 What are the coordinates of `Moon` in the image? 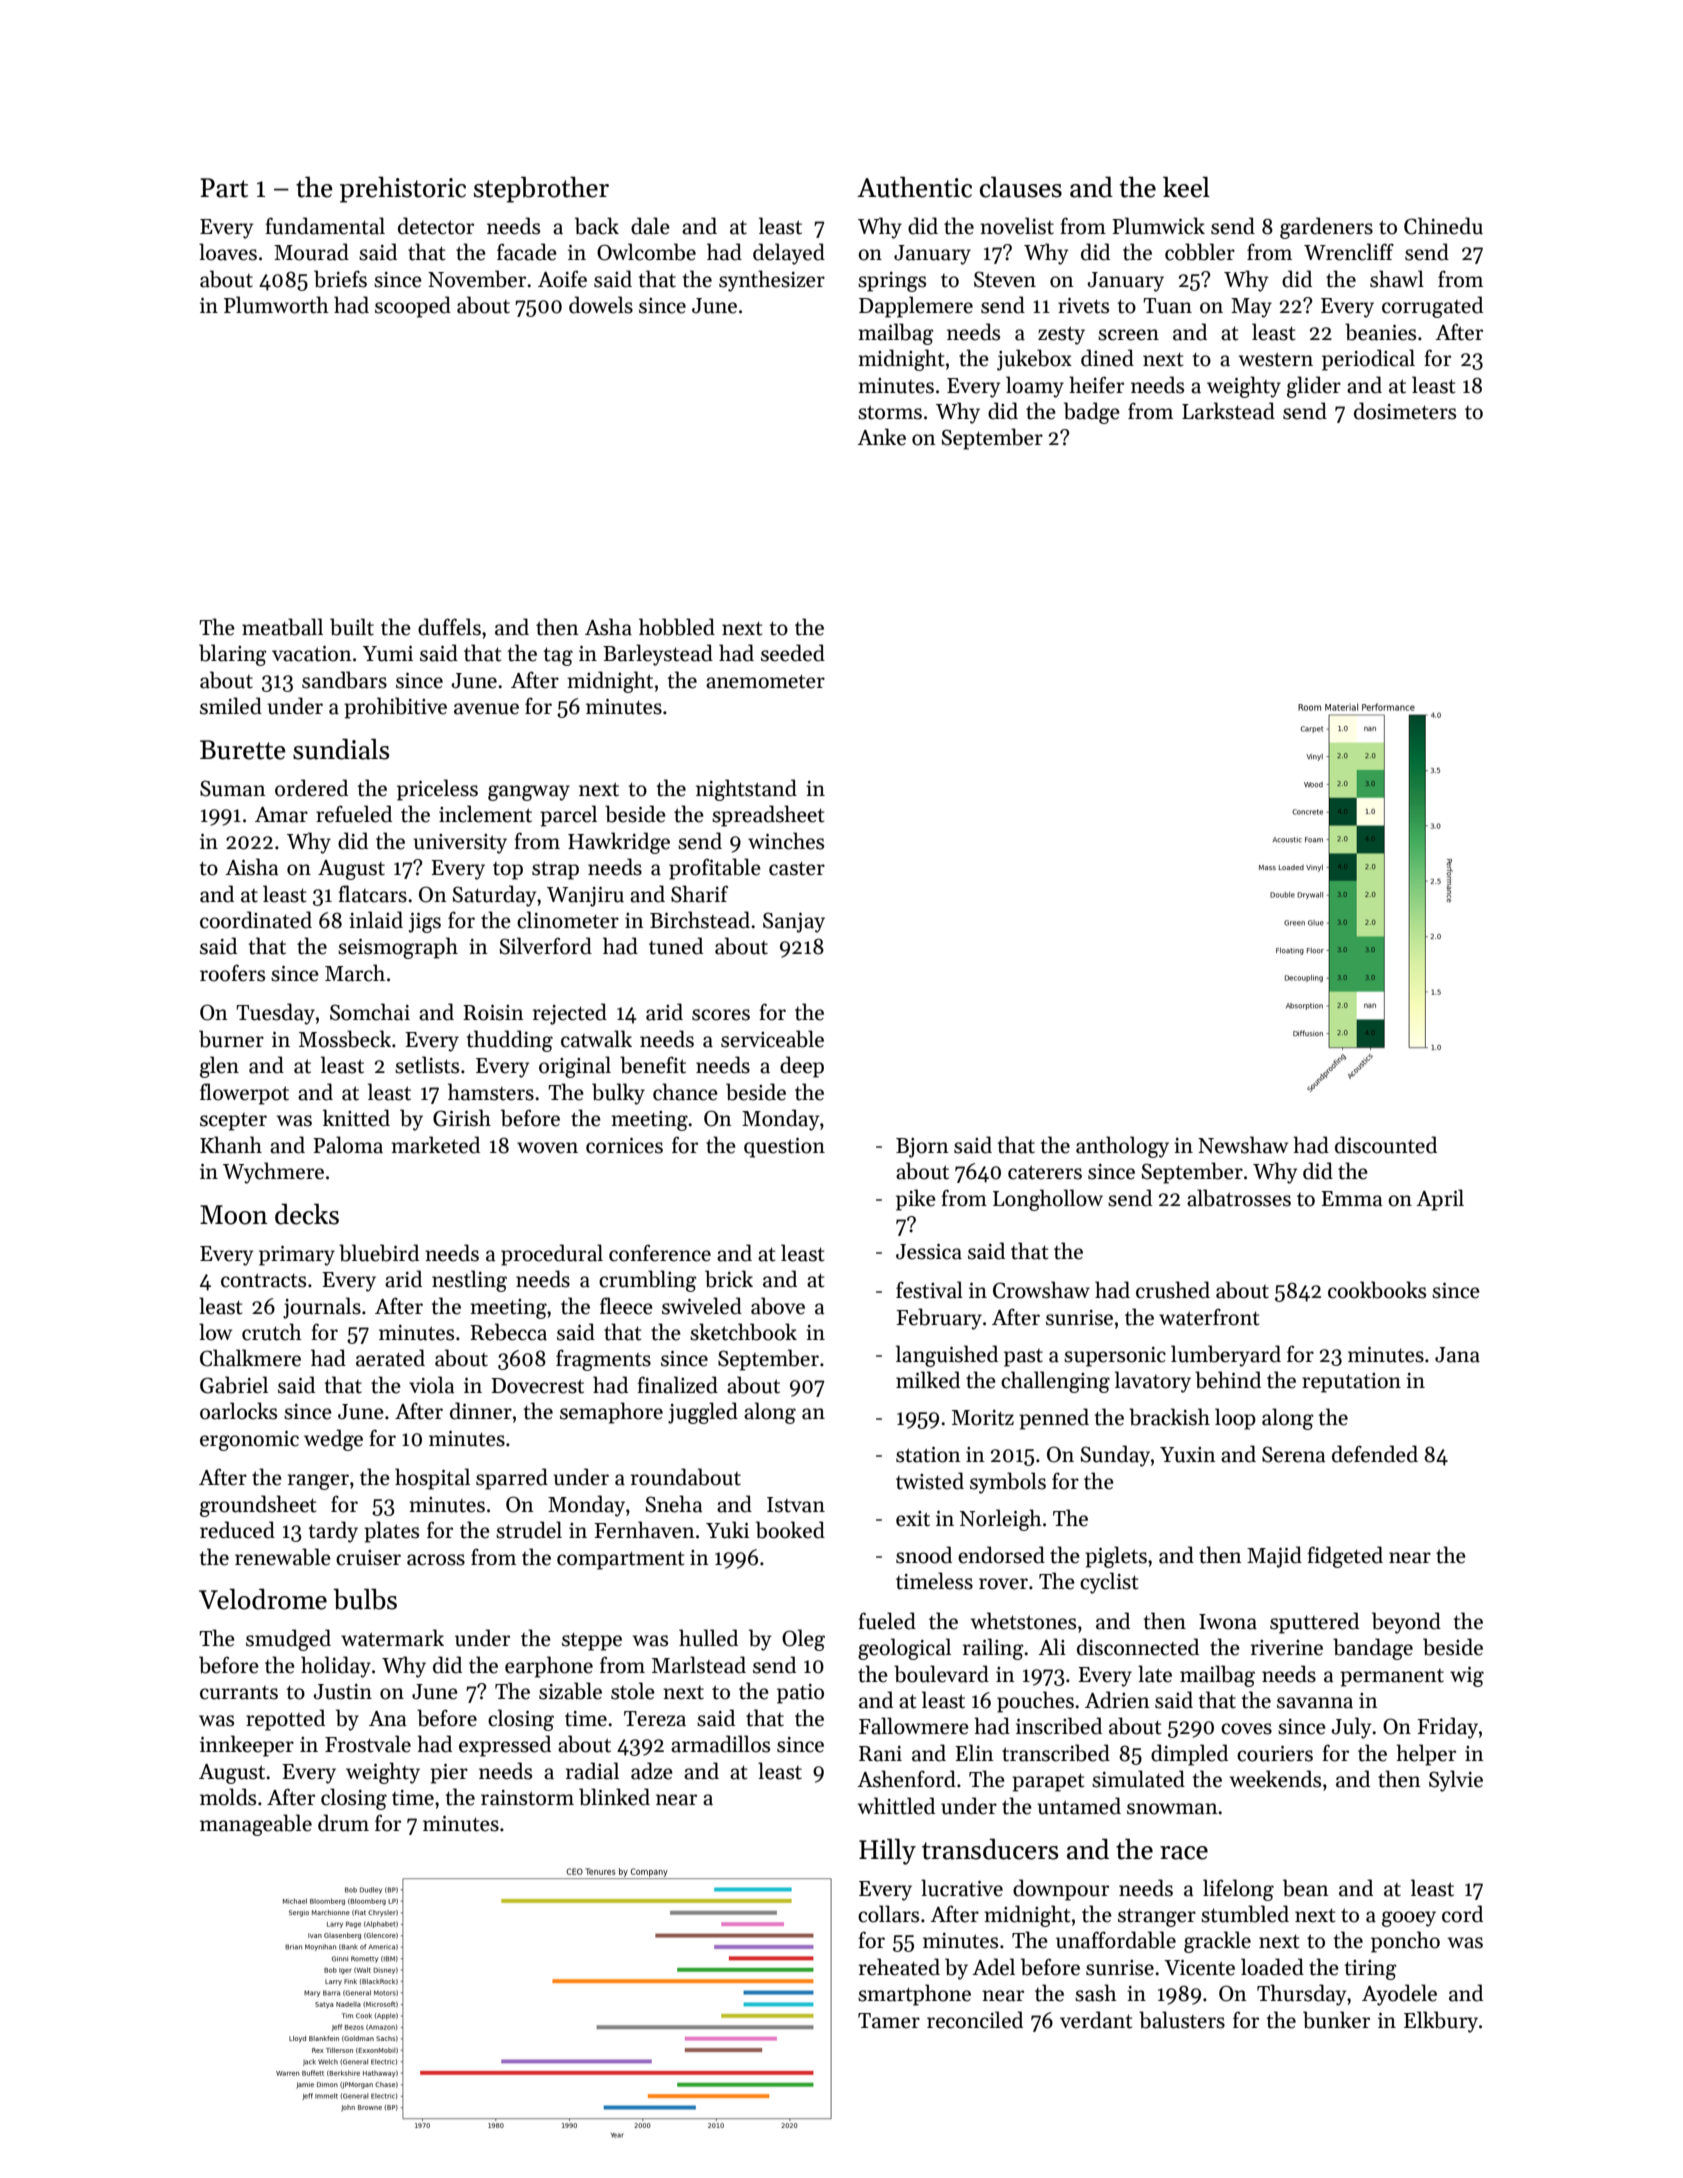 It's located at (234, 1215).
